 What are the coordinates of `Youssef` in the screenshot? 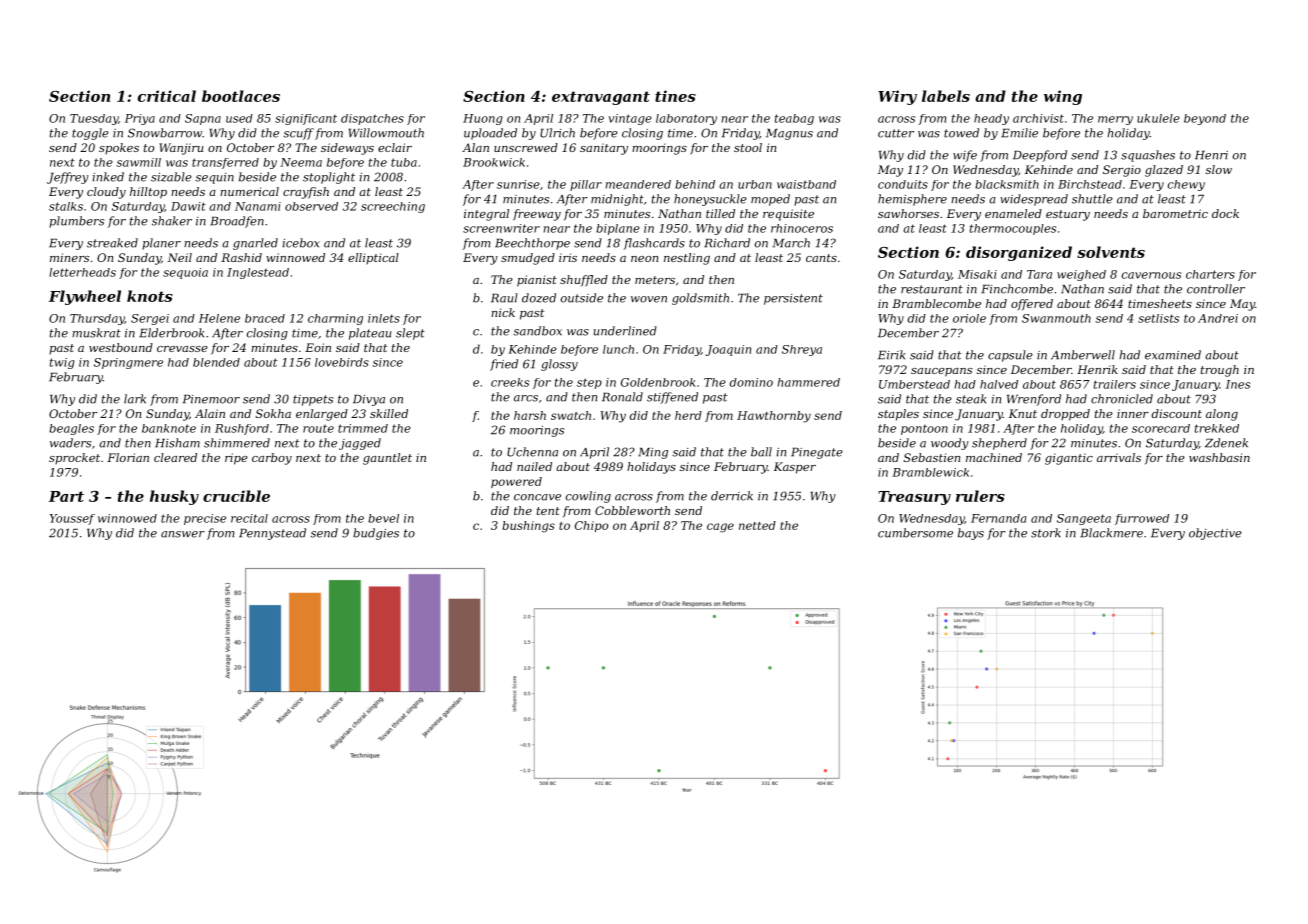 It's located at (72, 519).
